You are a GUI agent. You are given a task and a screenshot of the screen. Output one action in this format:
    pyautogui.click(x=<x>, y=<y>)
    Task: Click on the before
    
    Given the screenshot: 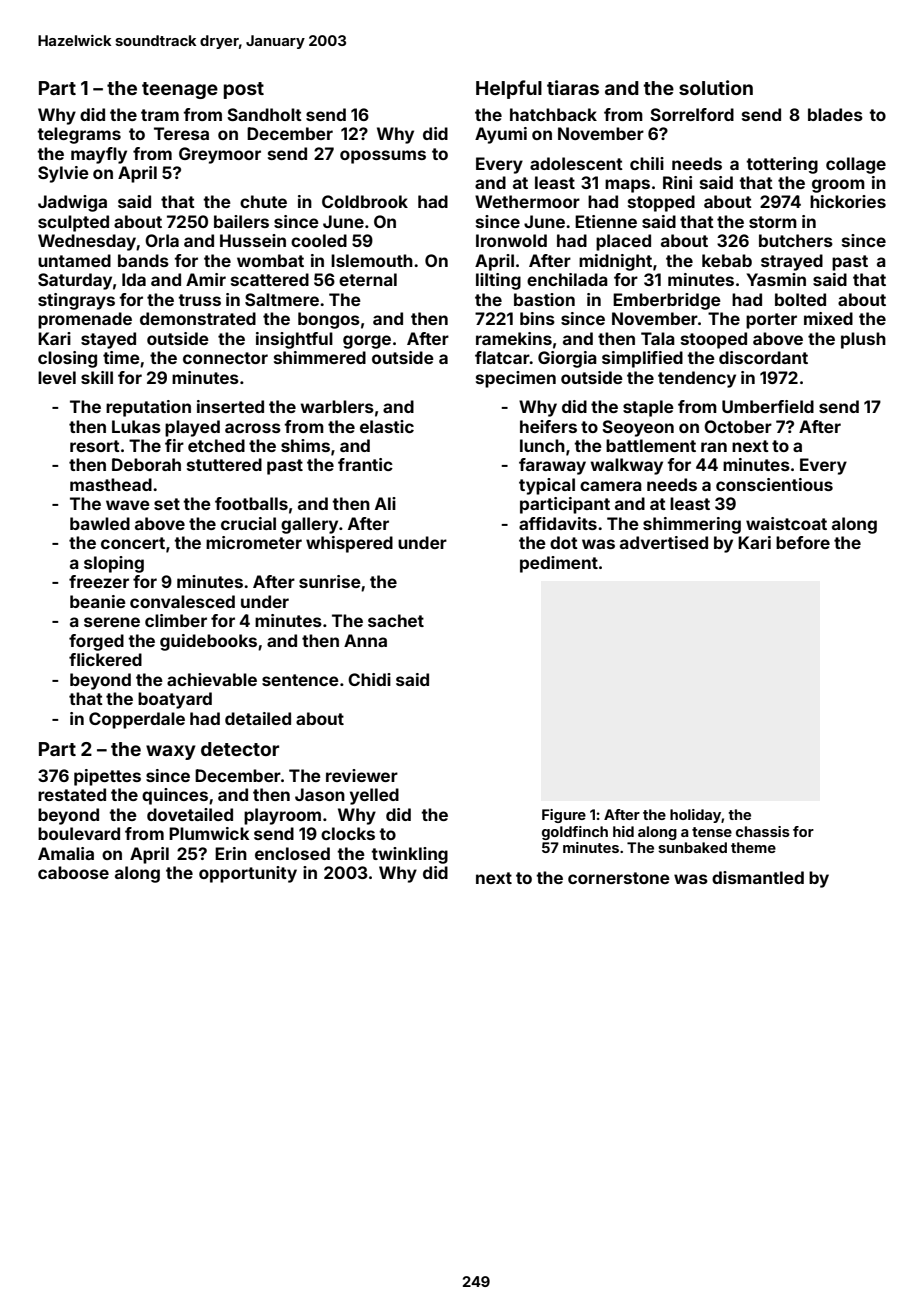 What is the action you would take?
    pyautogui.click(x=803, y=542)
